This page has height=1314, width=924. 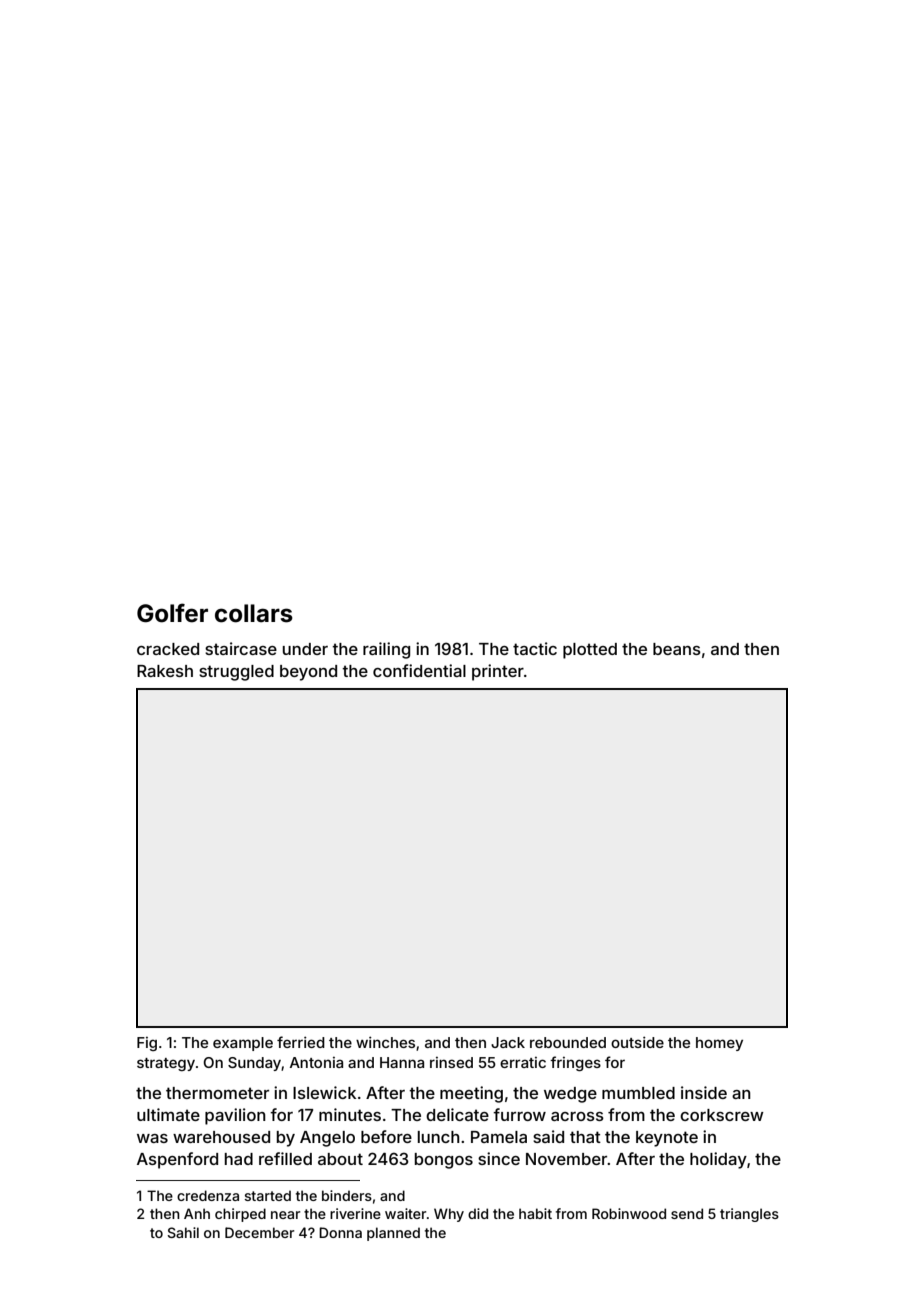 I want to click on tactic, so click(x=535, y=648).
